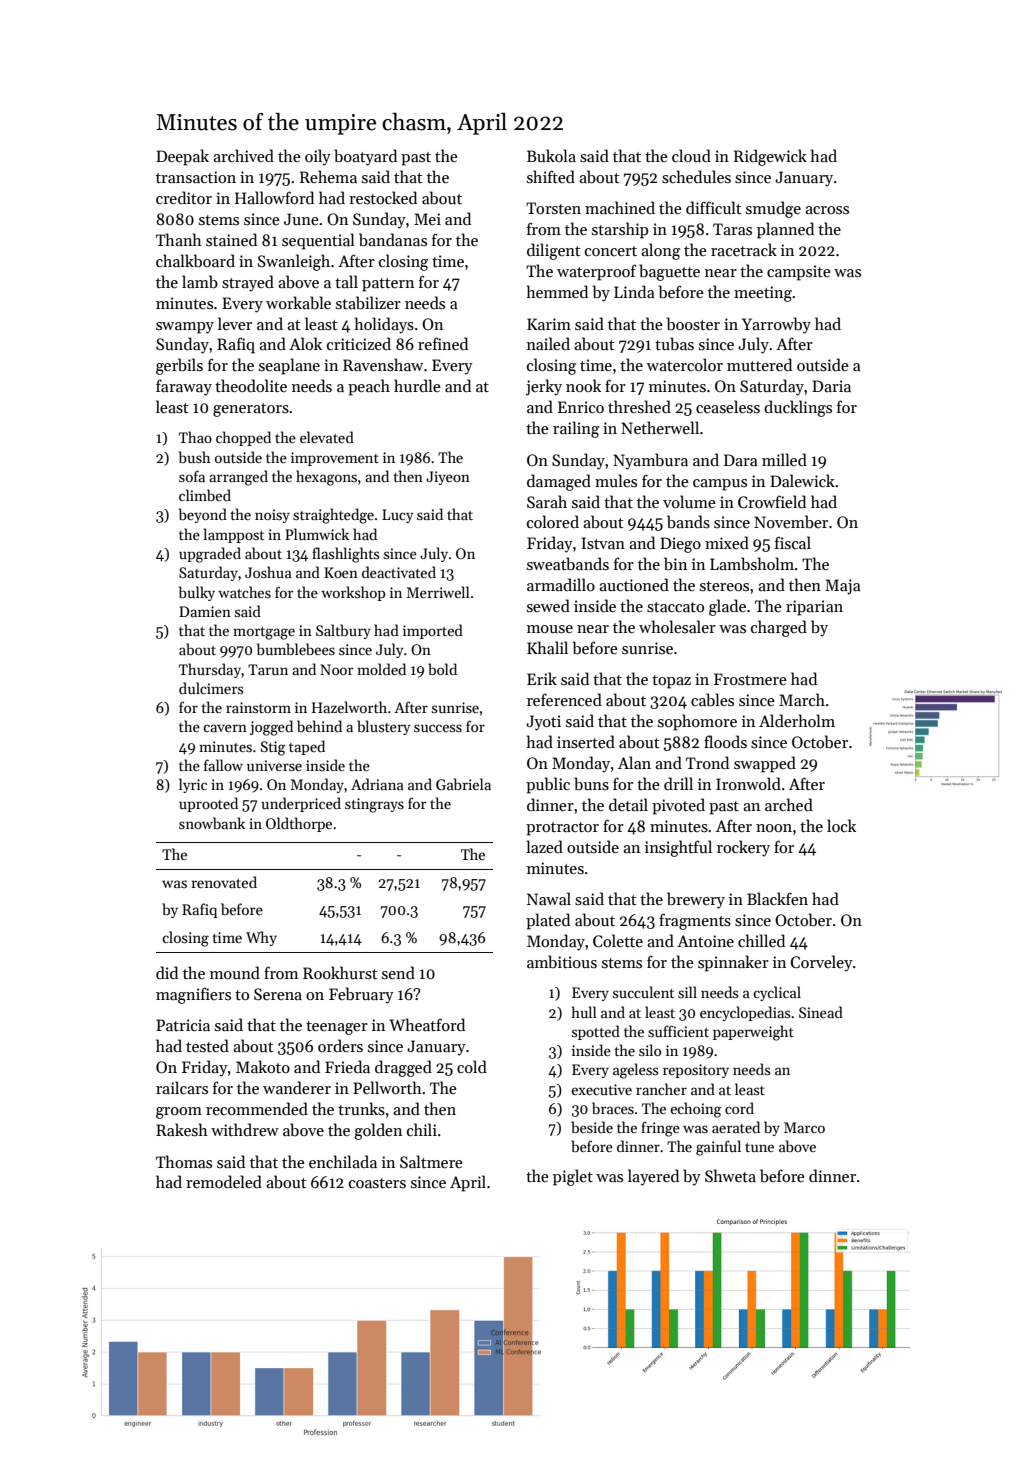 Image resolution: width=1019 pixels, height=1476 pixels. I want to click on Bukola, so click(551, 155).
